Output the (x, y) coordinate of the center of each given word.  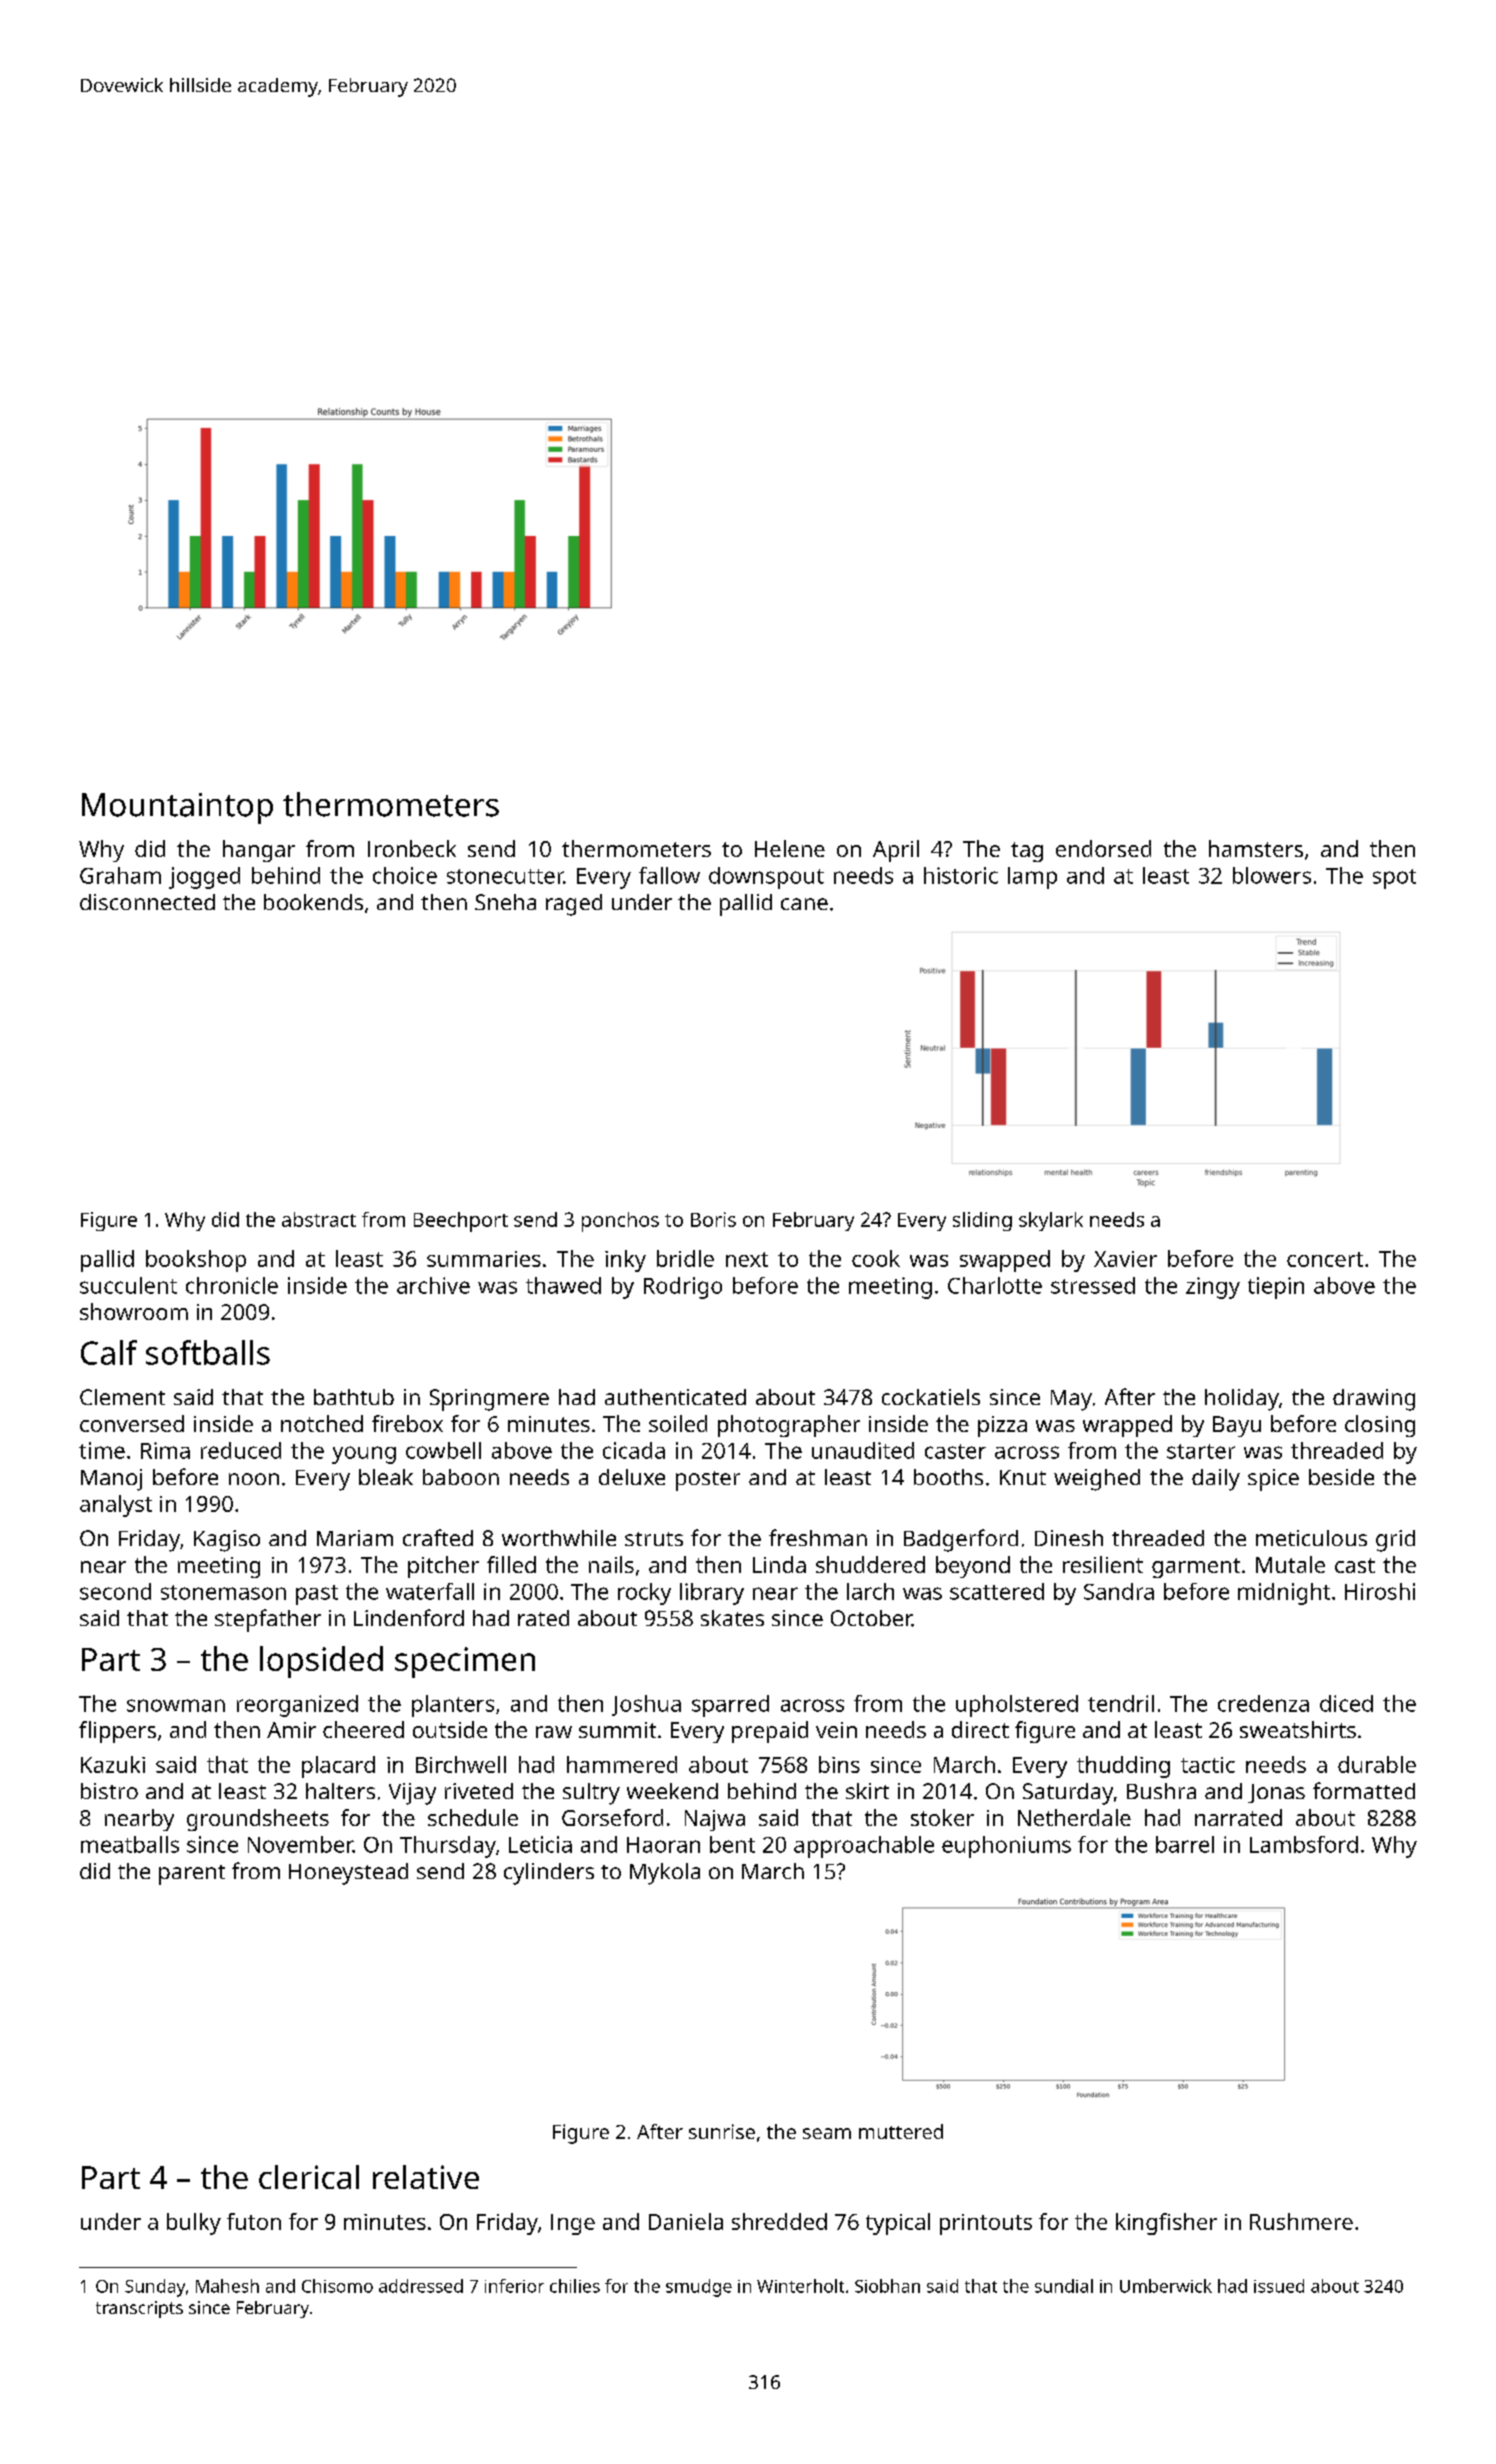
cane (804, 904)
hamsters (1256, 848)
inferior (514, 2286)
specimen (465, 1662)
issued (1279, 2286)
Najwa (715, 1820)
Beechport (461, 1222)
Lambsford (1304, 1844)
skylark (1051, 1221)
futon (254, 2221)
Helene (790, 848)
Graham (120, 875)
